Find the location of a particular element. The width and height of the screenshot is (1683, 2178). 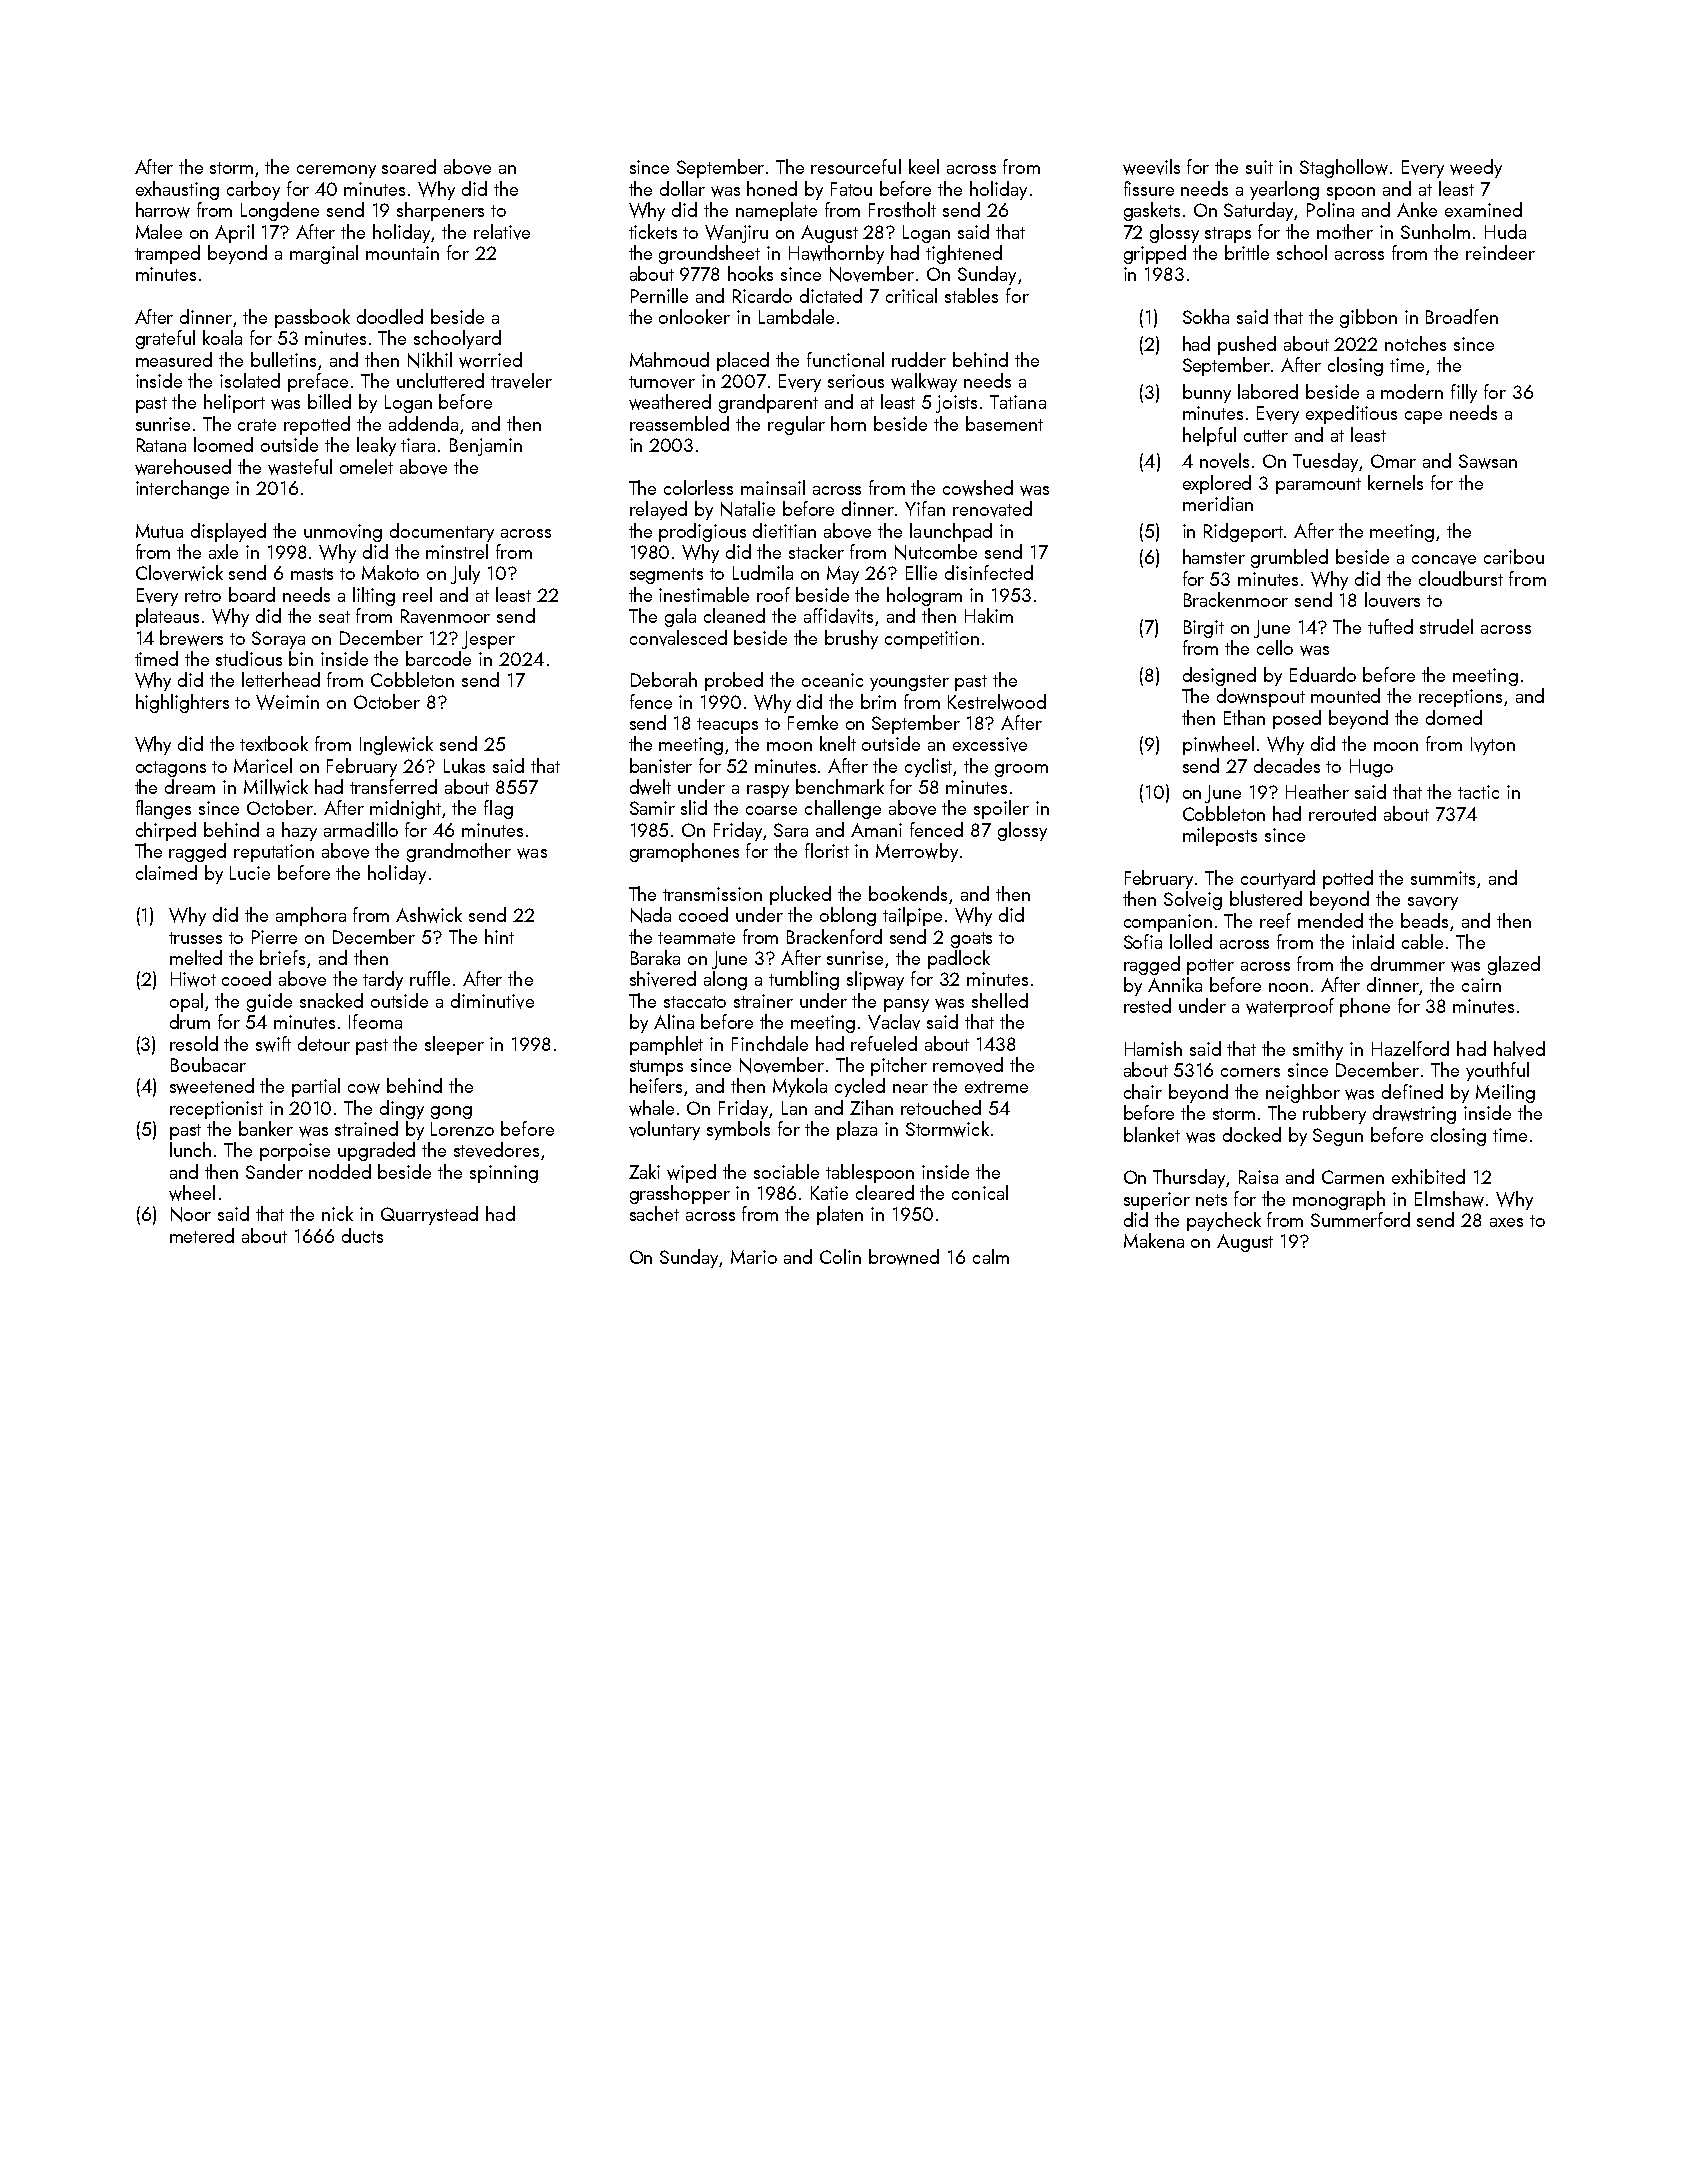

dietitian is located at coordinates (784, 530).
